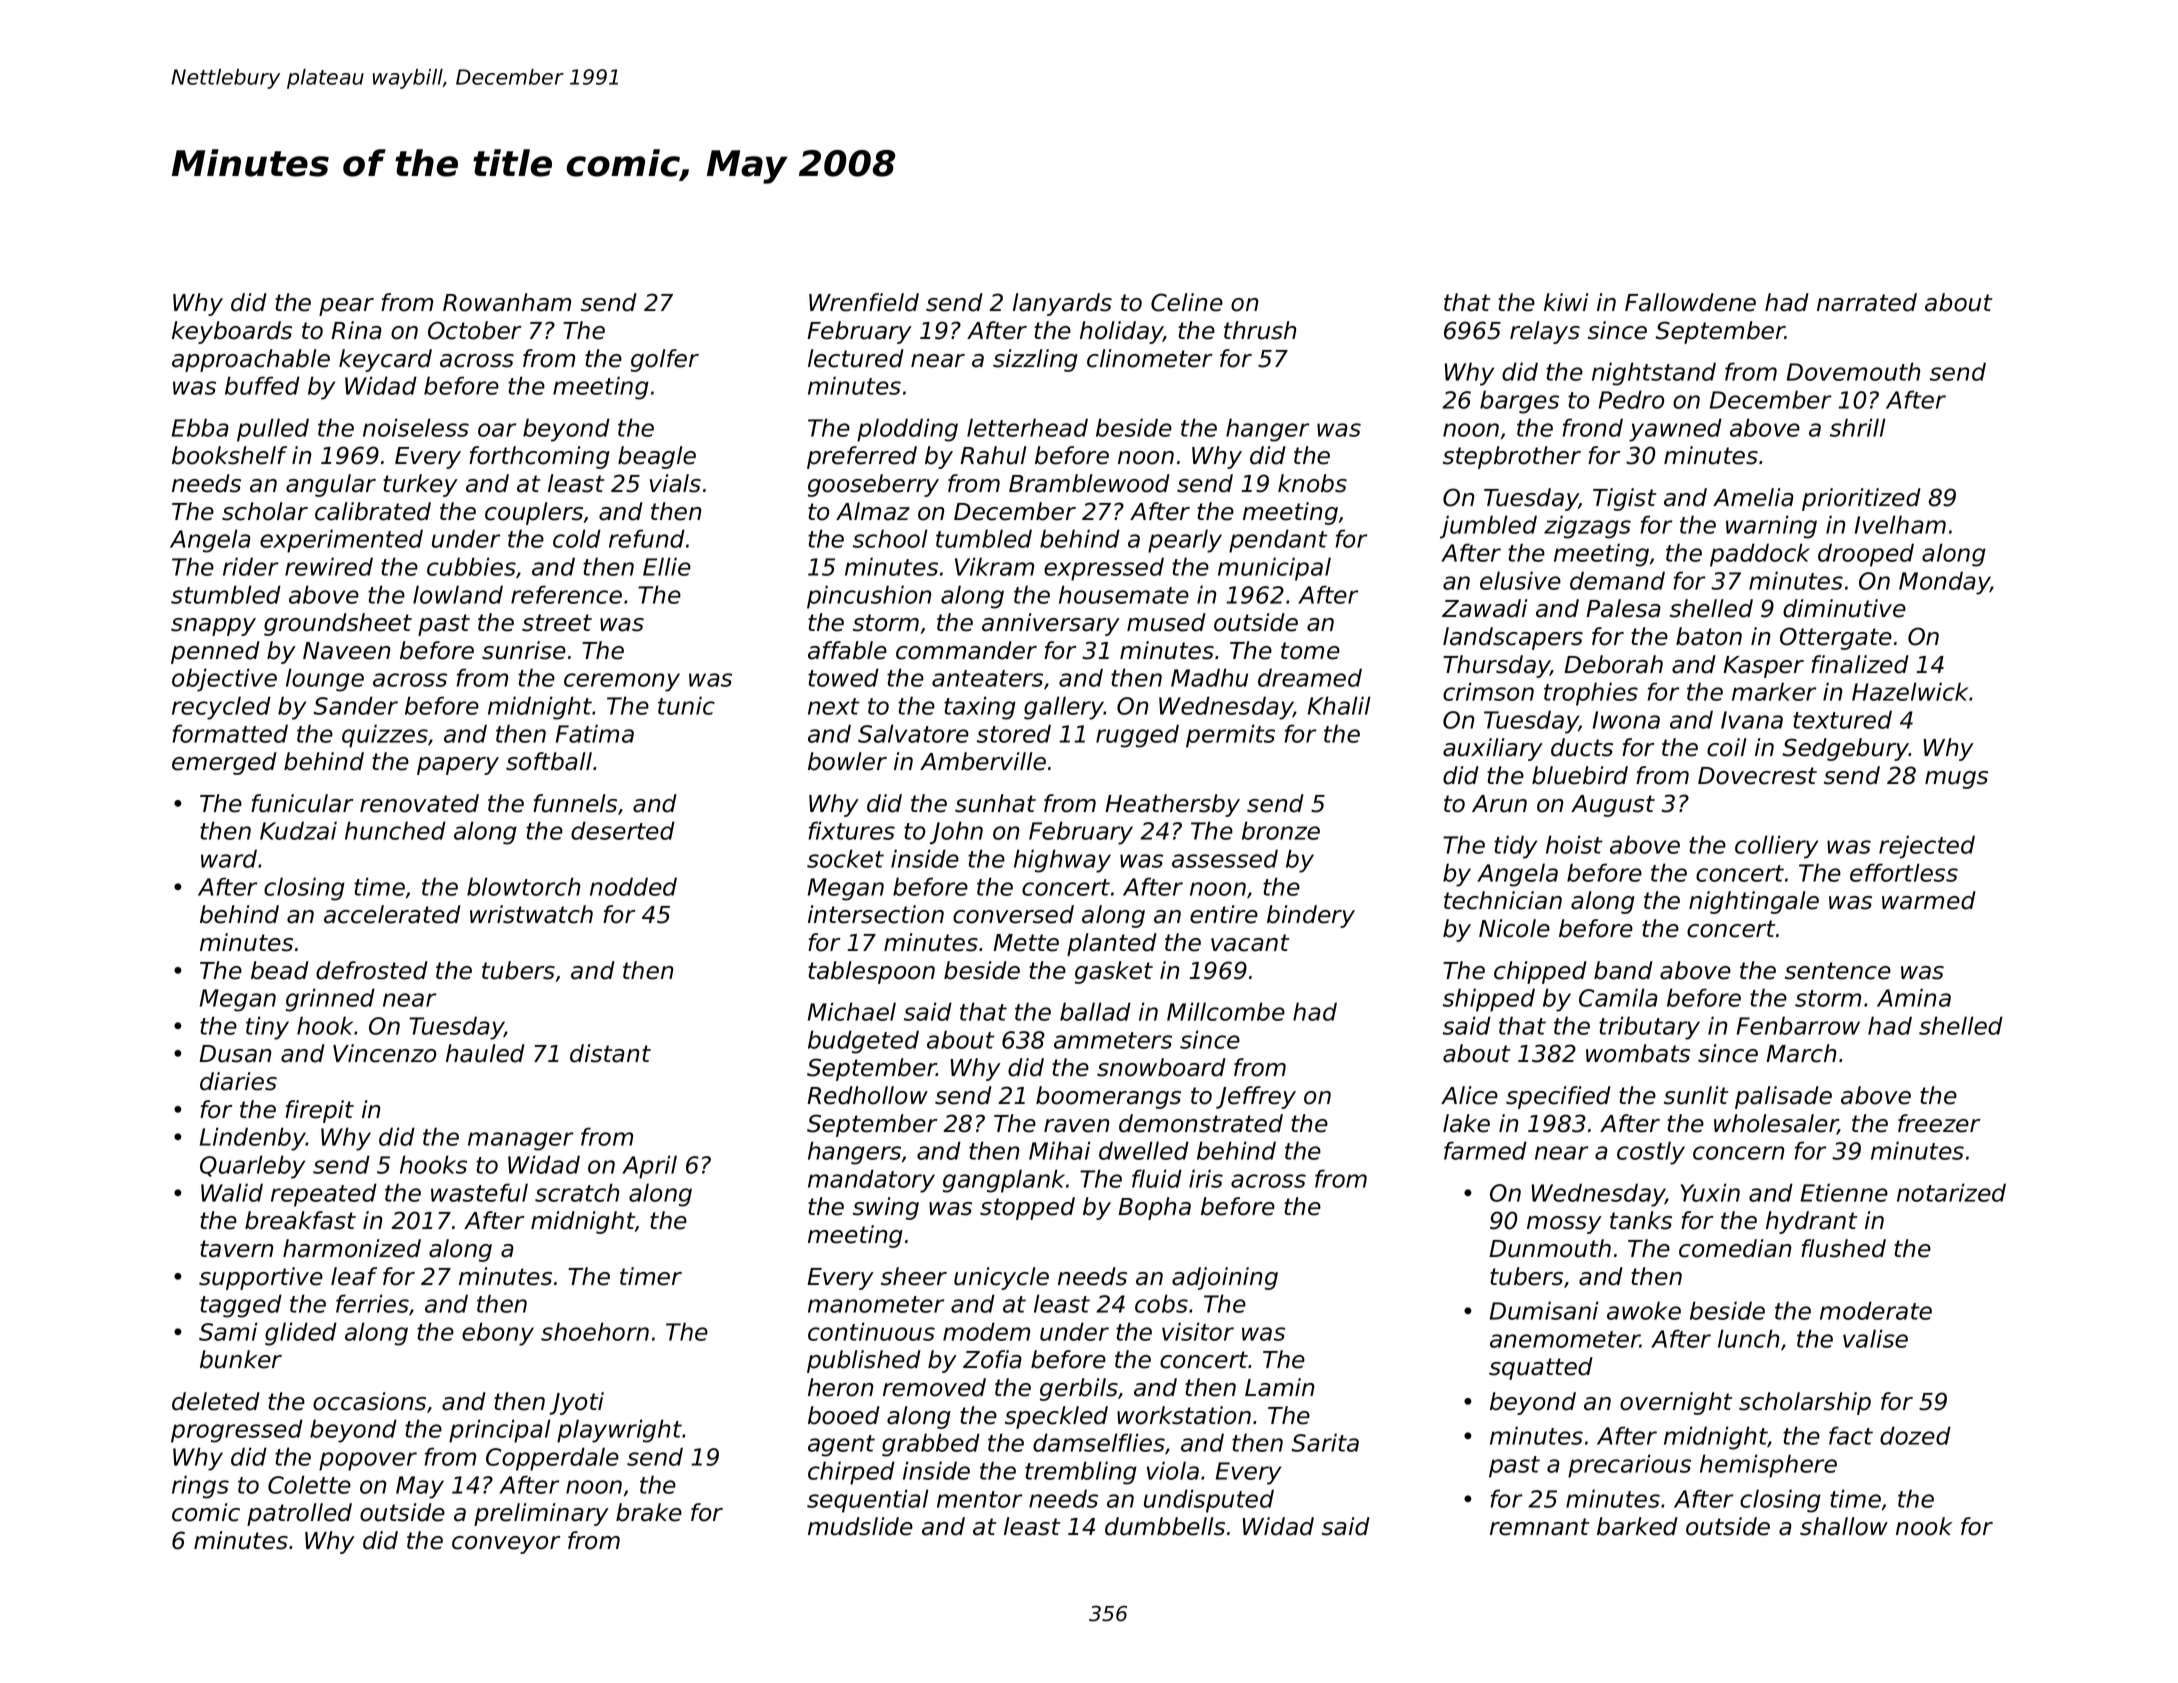 This screenshot has height=1683, width=2178. What do you see at coordinates (507, 302) in the screenshot?
I see `Rowanham` at bounding box center [507, 302].
